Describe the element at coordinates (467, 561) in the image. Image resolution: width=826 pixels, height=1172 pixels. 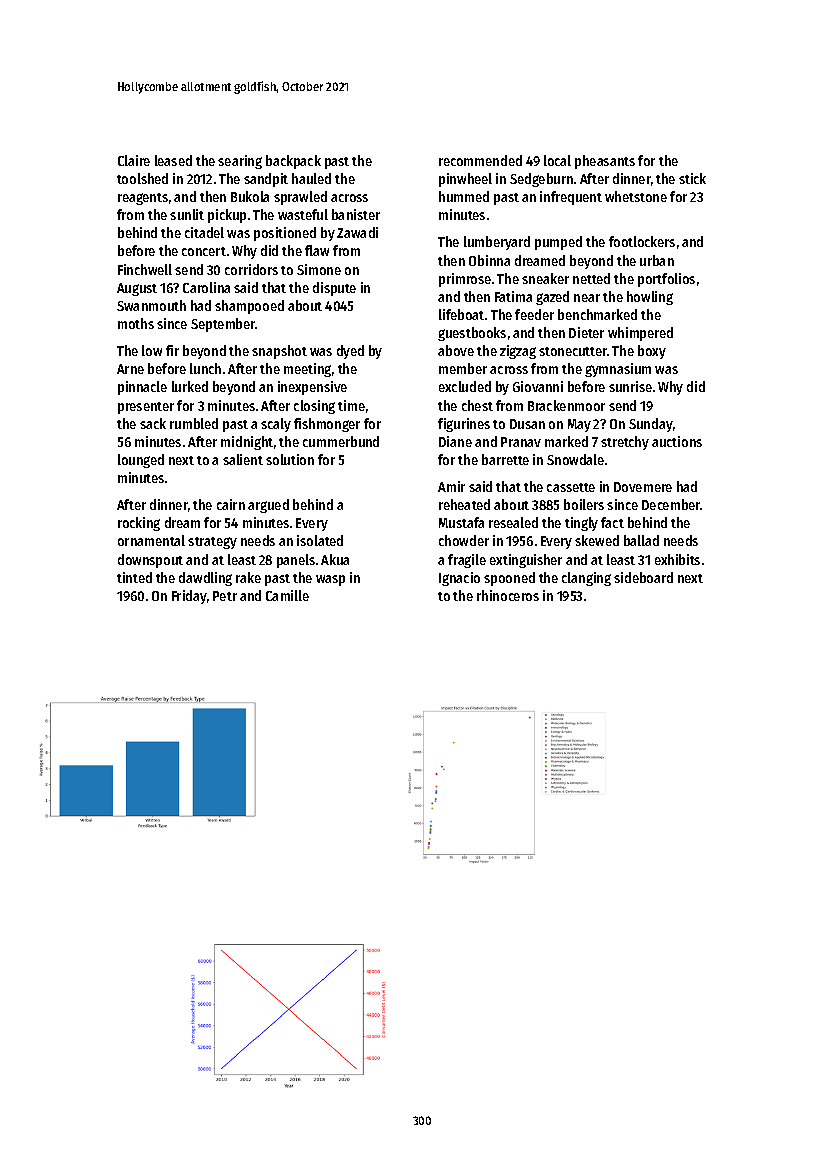
I see `fragile` at that location.
